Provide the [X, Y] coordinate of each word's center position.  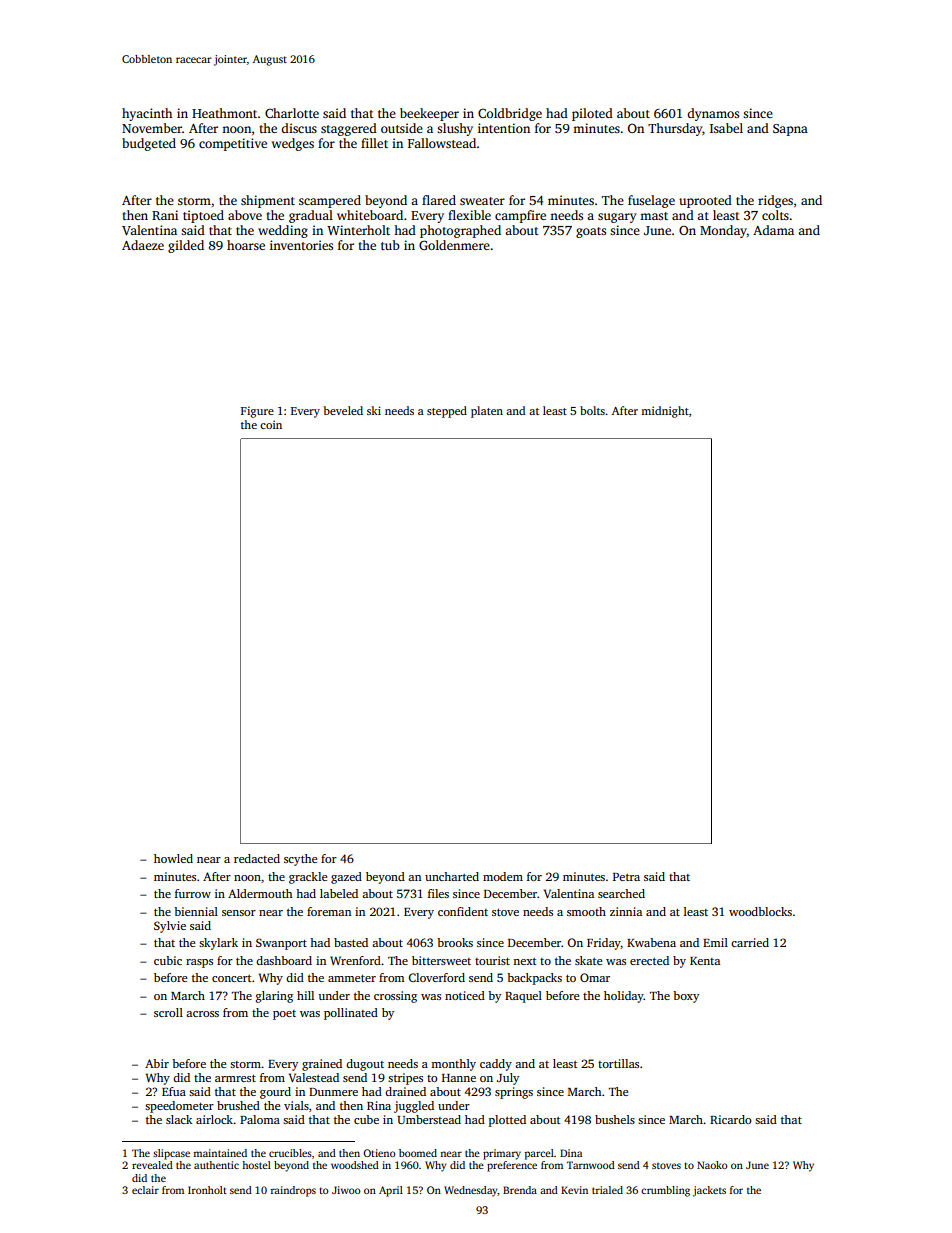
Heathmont [224, 113]
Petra [626, 877]
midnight [665, 412]
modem [503, 876]
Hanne [459, 1078]
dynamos [713, 114]
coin [271, 424]
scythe [300, 860]
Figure [257, 412]
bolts [592, 410]
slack [179, 1119]
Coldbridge [510, 114]
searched [621, 893]
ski [374, 410]
